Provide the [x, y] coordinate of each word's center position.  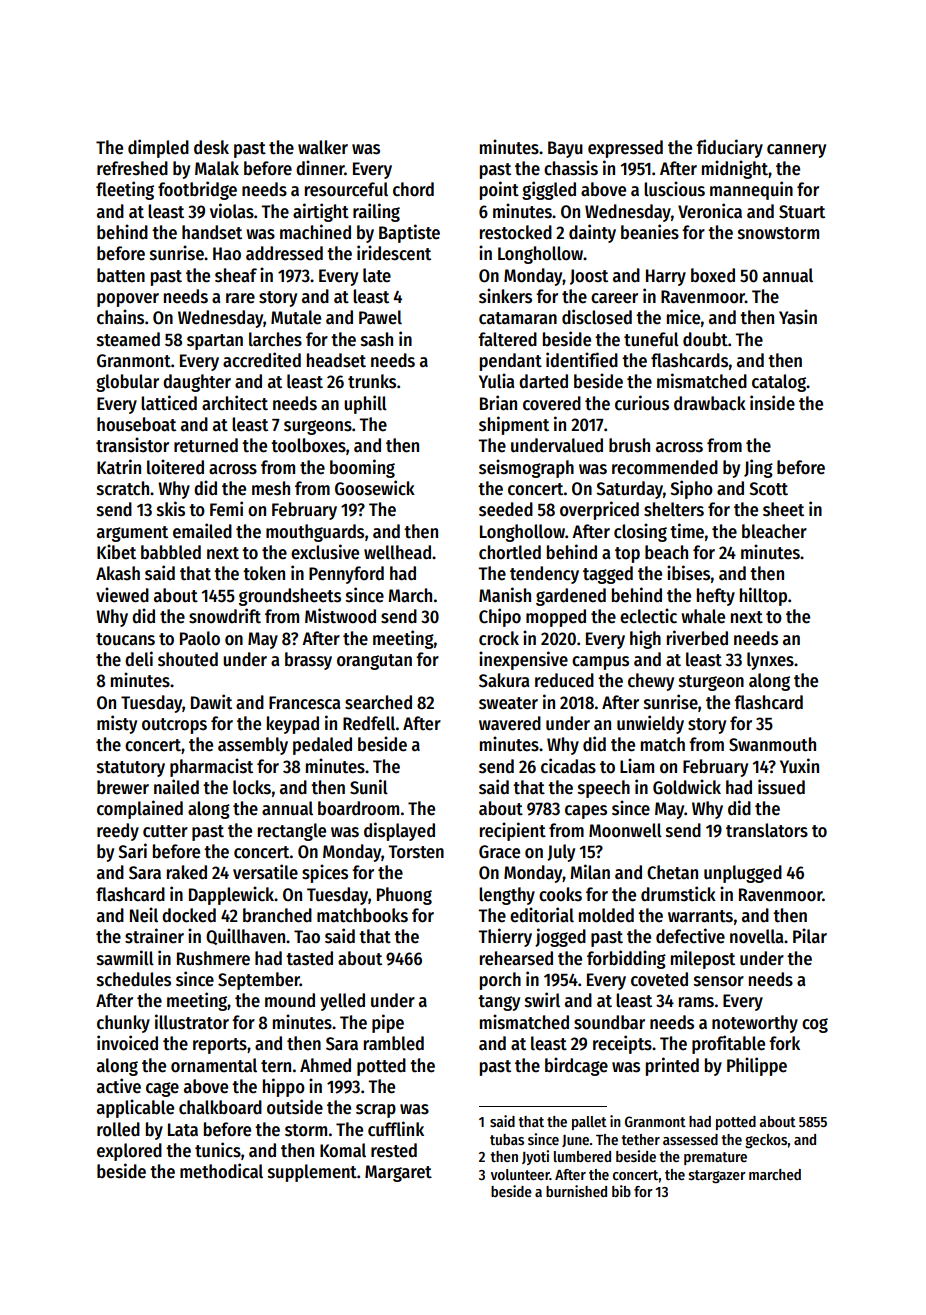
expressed [625, 149]
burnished [576, 1191]
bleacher [774, 531]
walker [323, 147]
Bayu [565, 149]
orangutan [374, 662]
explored [129, 1152]
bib [621, 1191]
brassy [308, 661]
